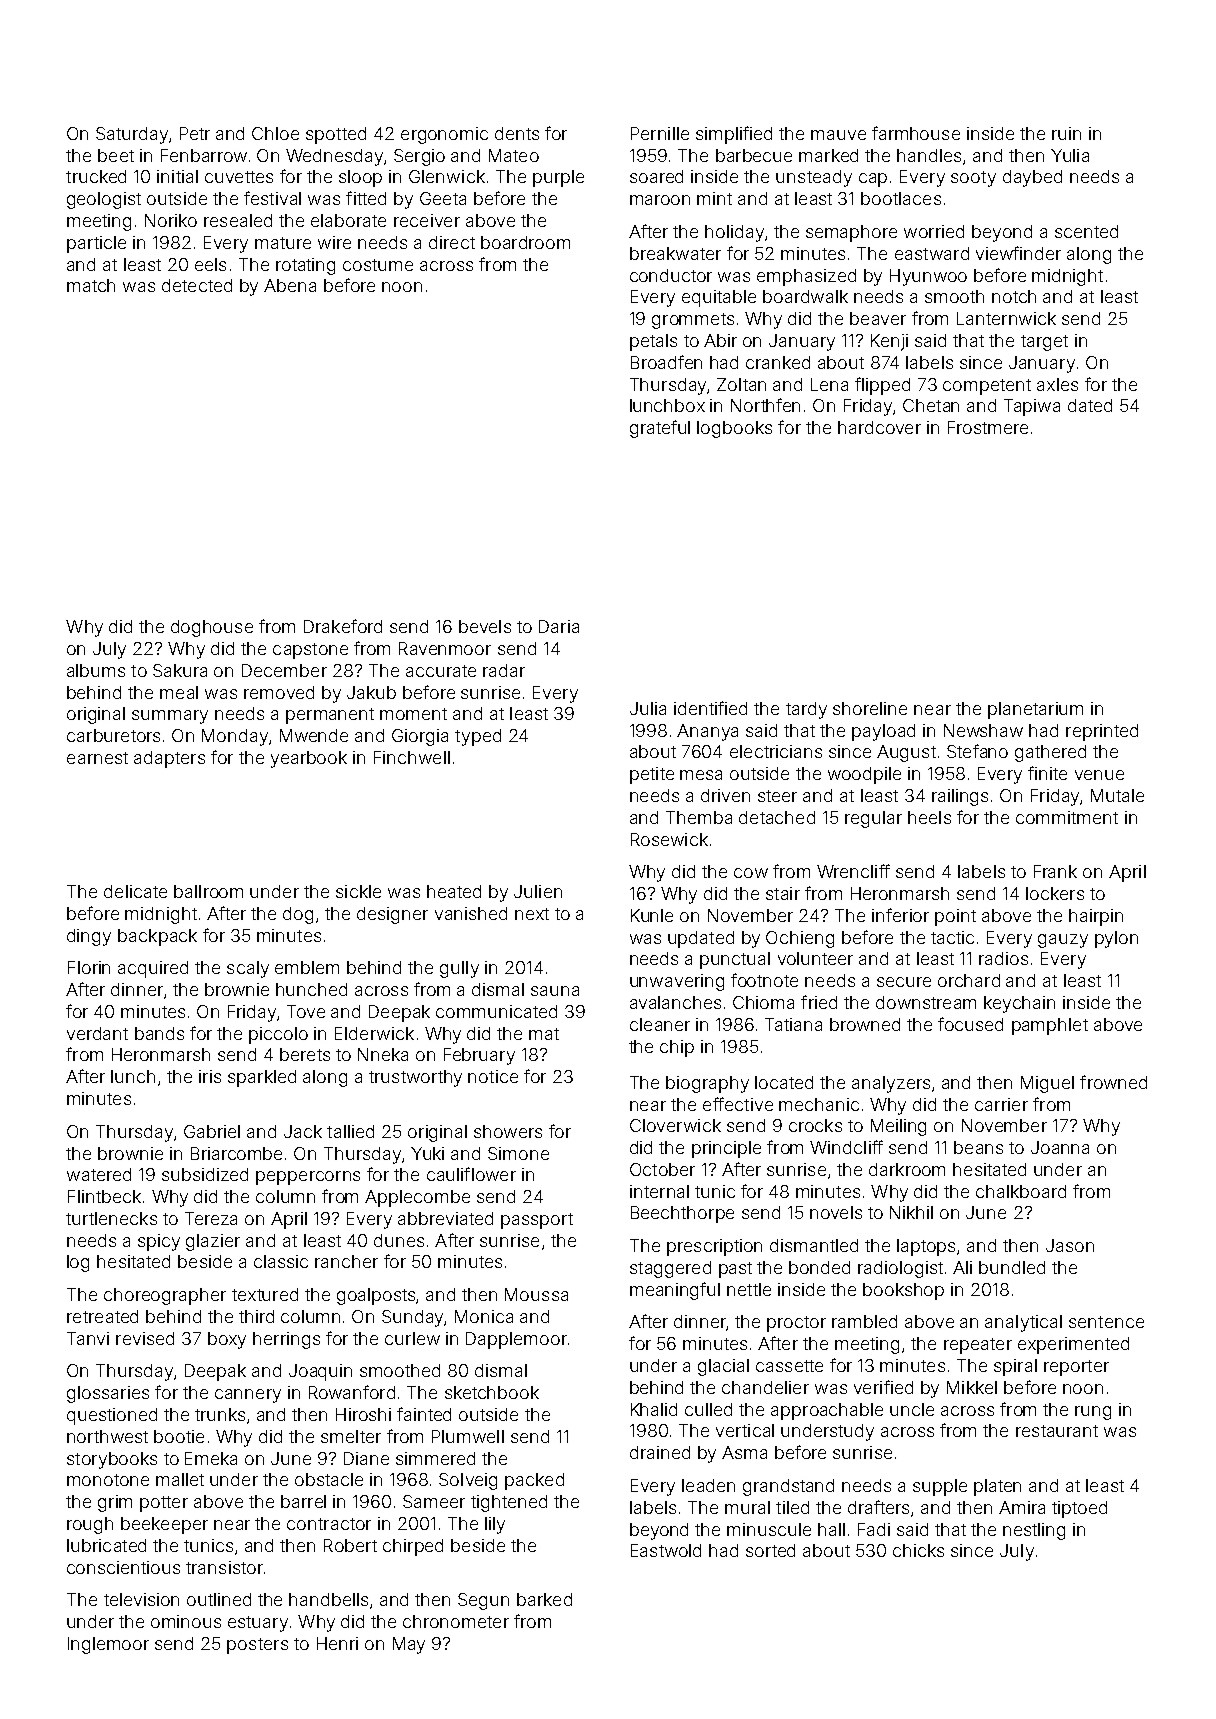 The height and width of the page is (1719, 1216). Describe the element at coordinates (337, 1643) in the page. I see `Henri` at that location.
